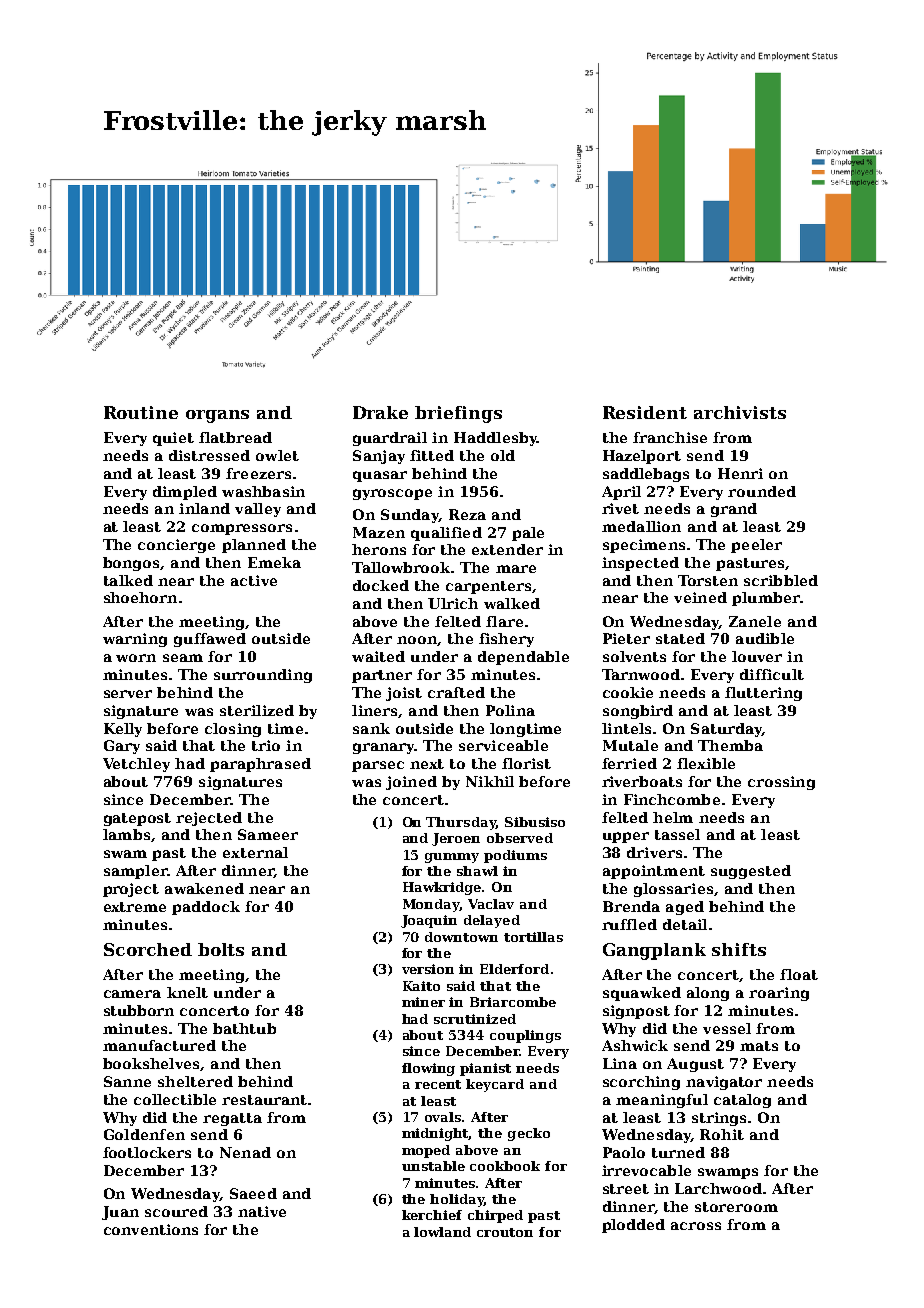 The height and width of the screenshot is (1308, 924). I want to click on shifts, so click(739, 949).
